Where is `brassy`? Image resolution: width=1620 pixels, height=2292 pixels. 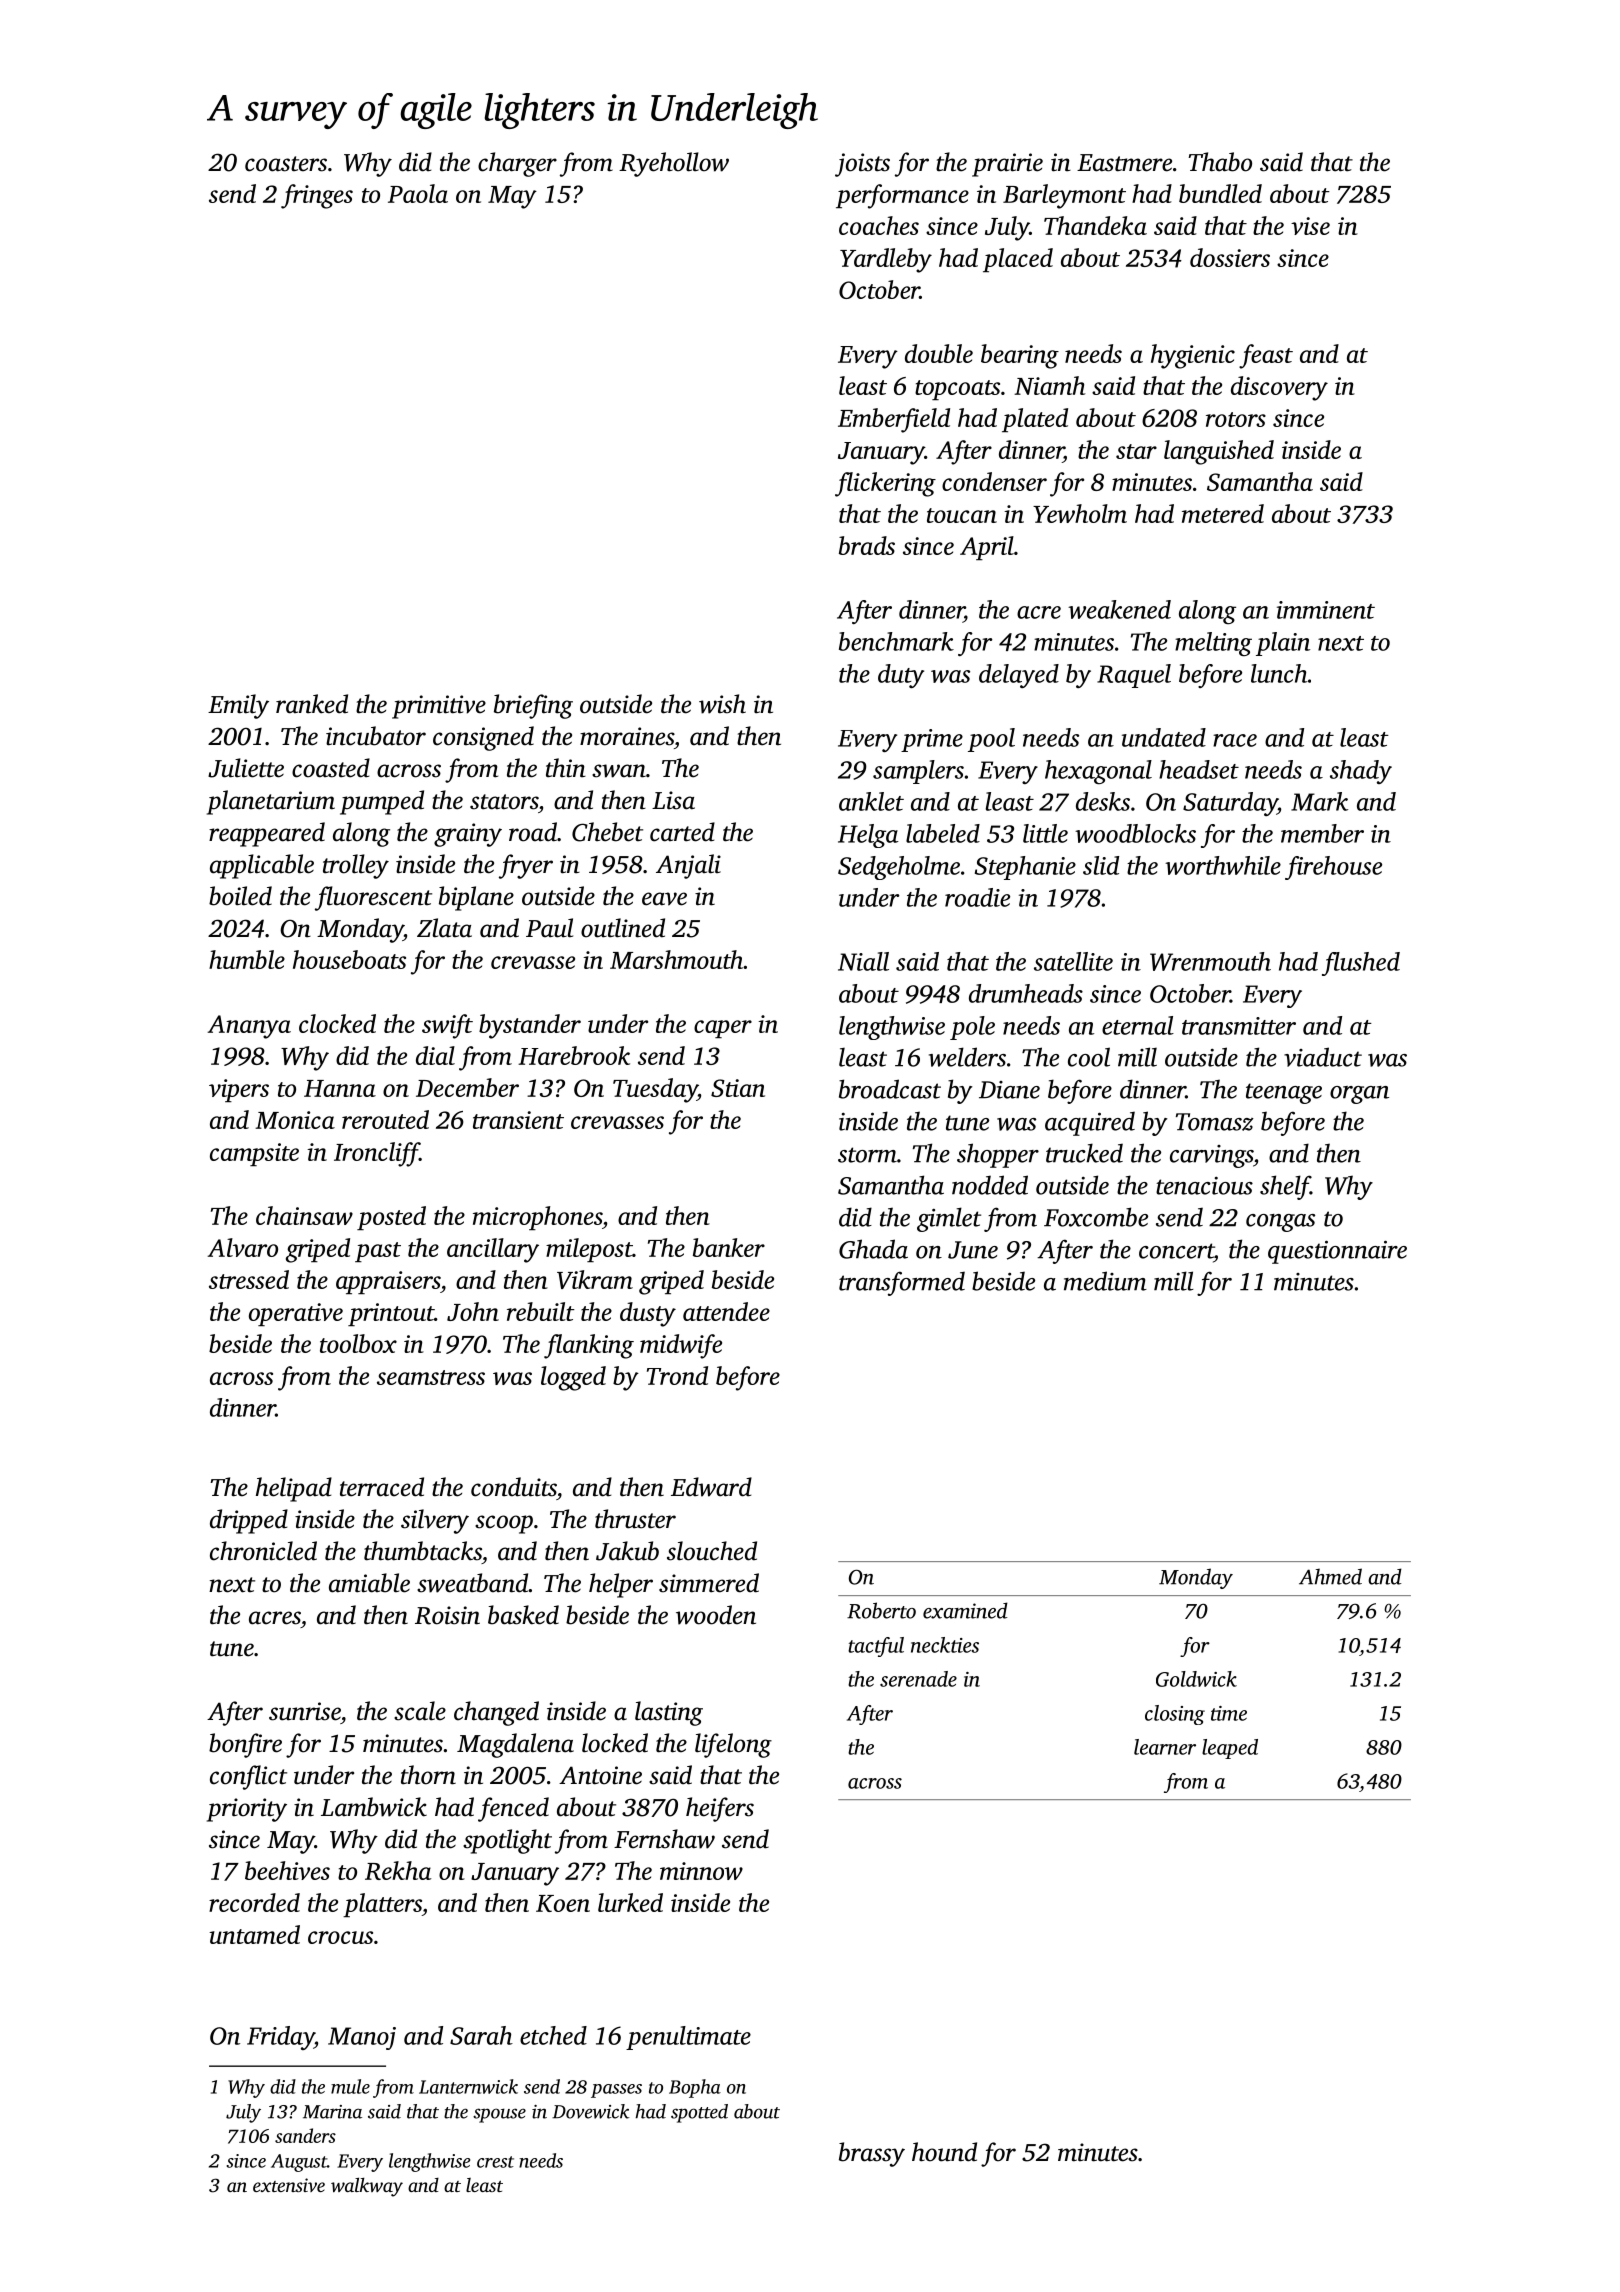 brassy is located at coordinates (872, 2154).
